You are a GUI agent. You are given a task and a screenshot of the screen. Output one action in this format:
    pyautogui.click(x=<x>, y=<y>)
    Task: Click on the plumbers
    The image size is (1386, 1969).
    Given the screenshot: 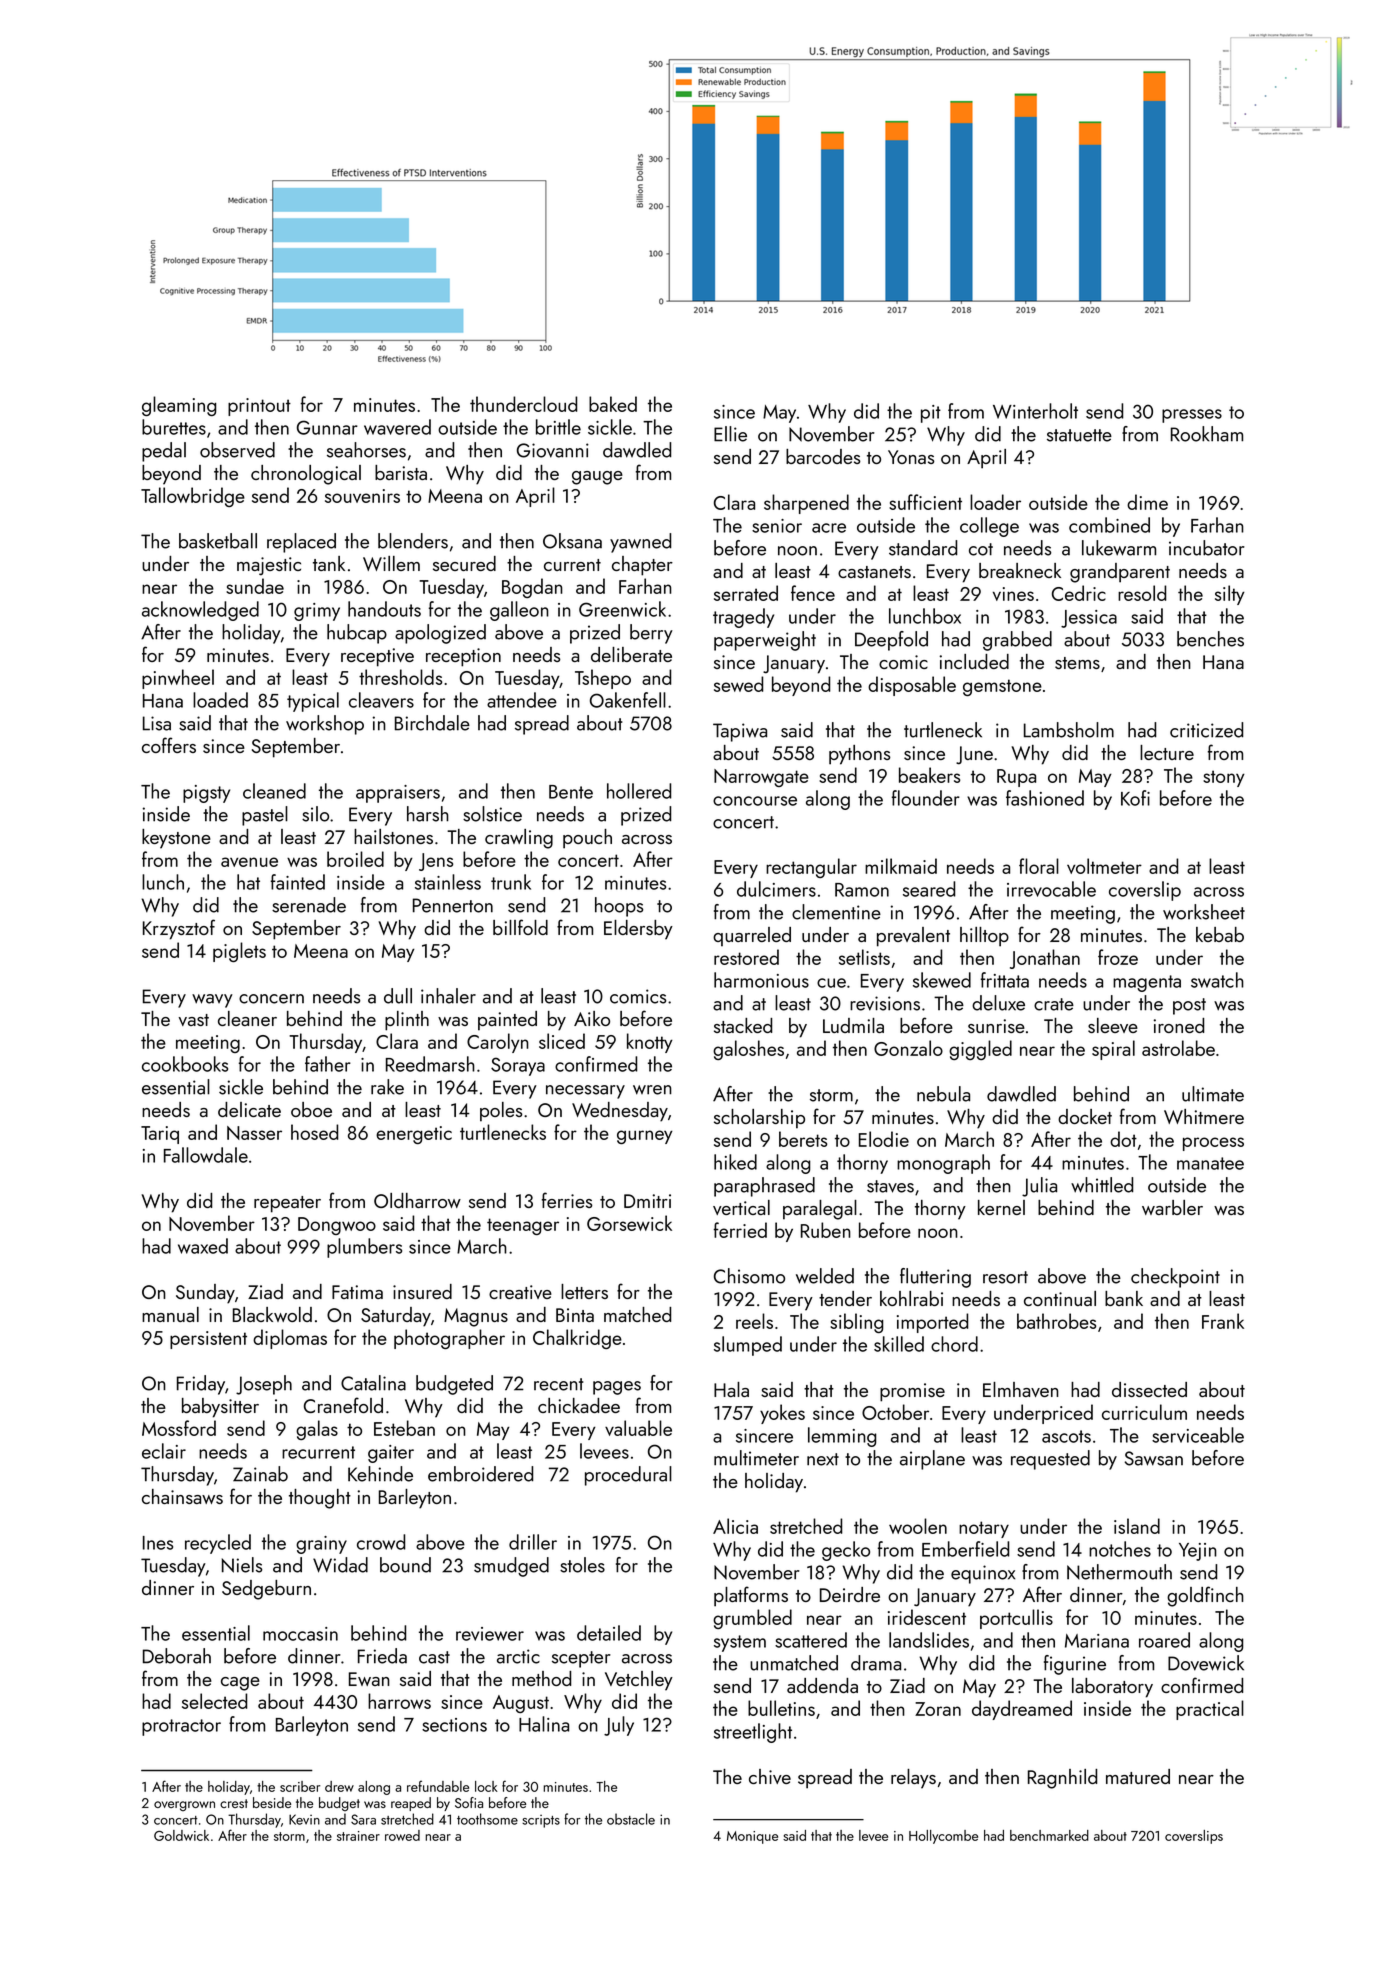 What is the action you would take?
    pyautogui.click(x=364, y=1248)
